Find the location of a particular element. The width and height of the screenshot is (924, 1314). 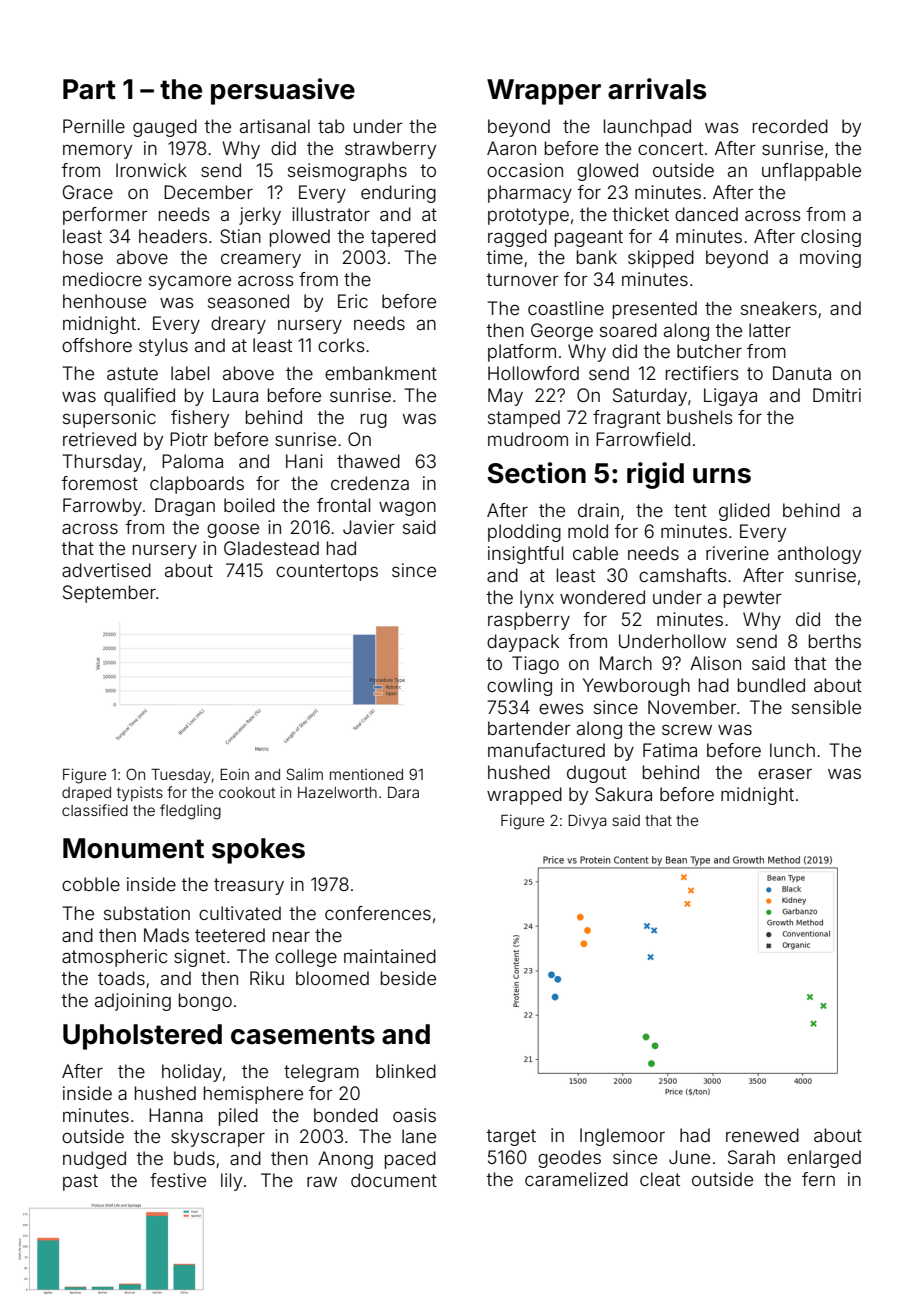

credenza is located at coordinates (370, 483).
